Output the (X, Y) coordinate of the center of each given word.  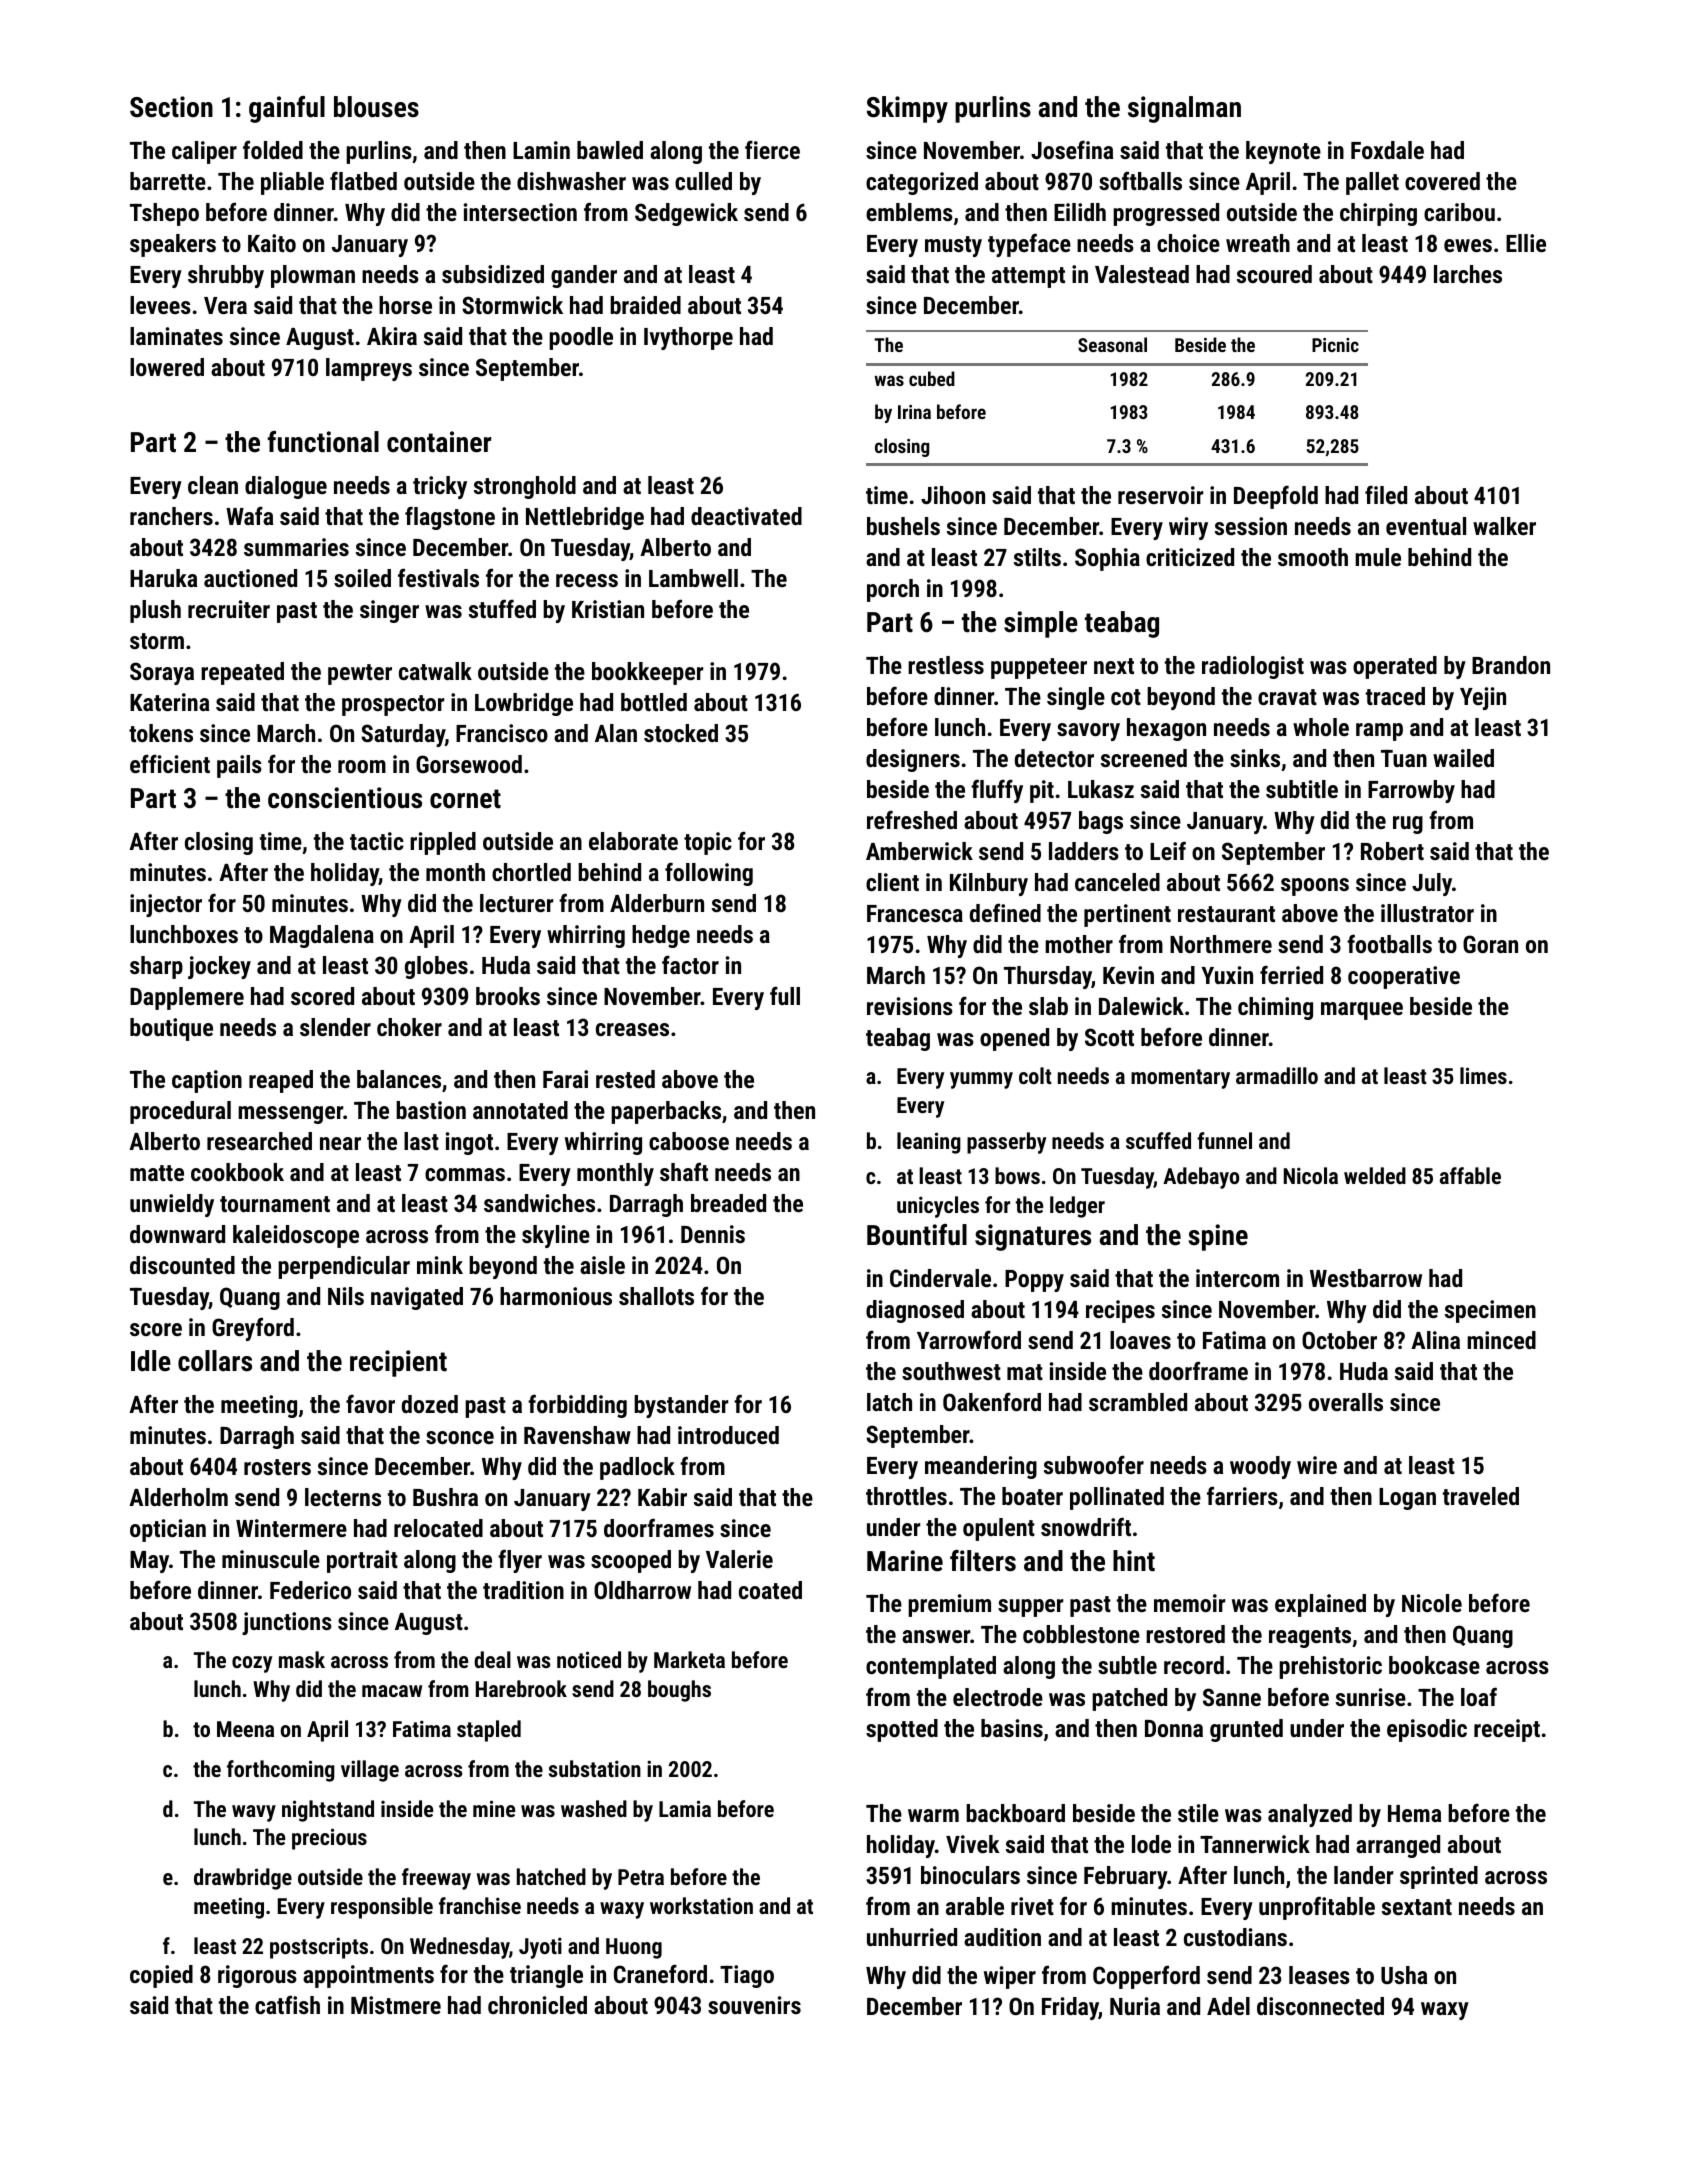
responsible (382, 1908)
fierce (772, 149)
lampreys (369, 369)
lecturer (516, 903)
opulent (999, 1529)
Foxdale (1387, 150)
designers (913, 760)
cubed (932, 378)
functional (323, 442)
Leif (1168, 850)
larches (1468, 274)
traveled (1481, 1496)
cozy (252, 1664)
